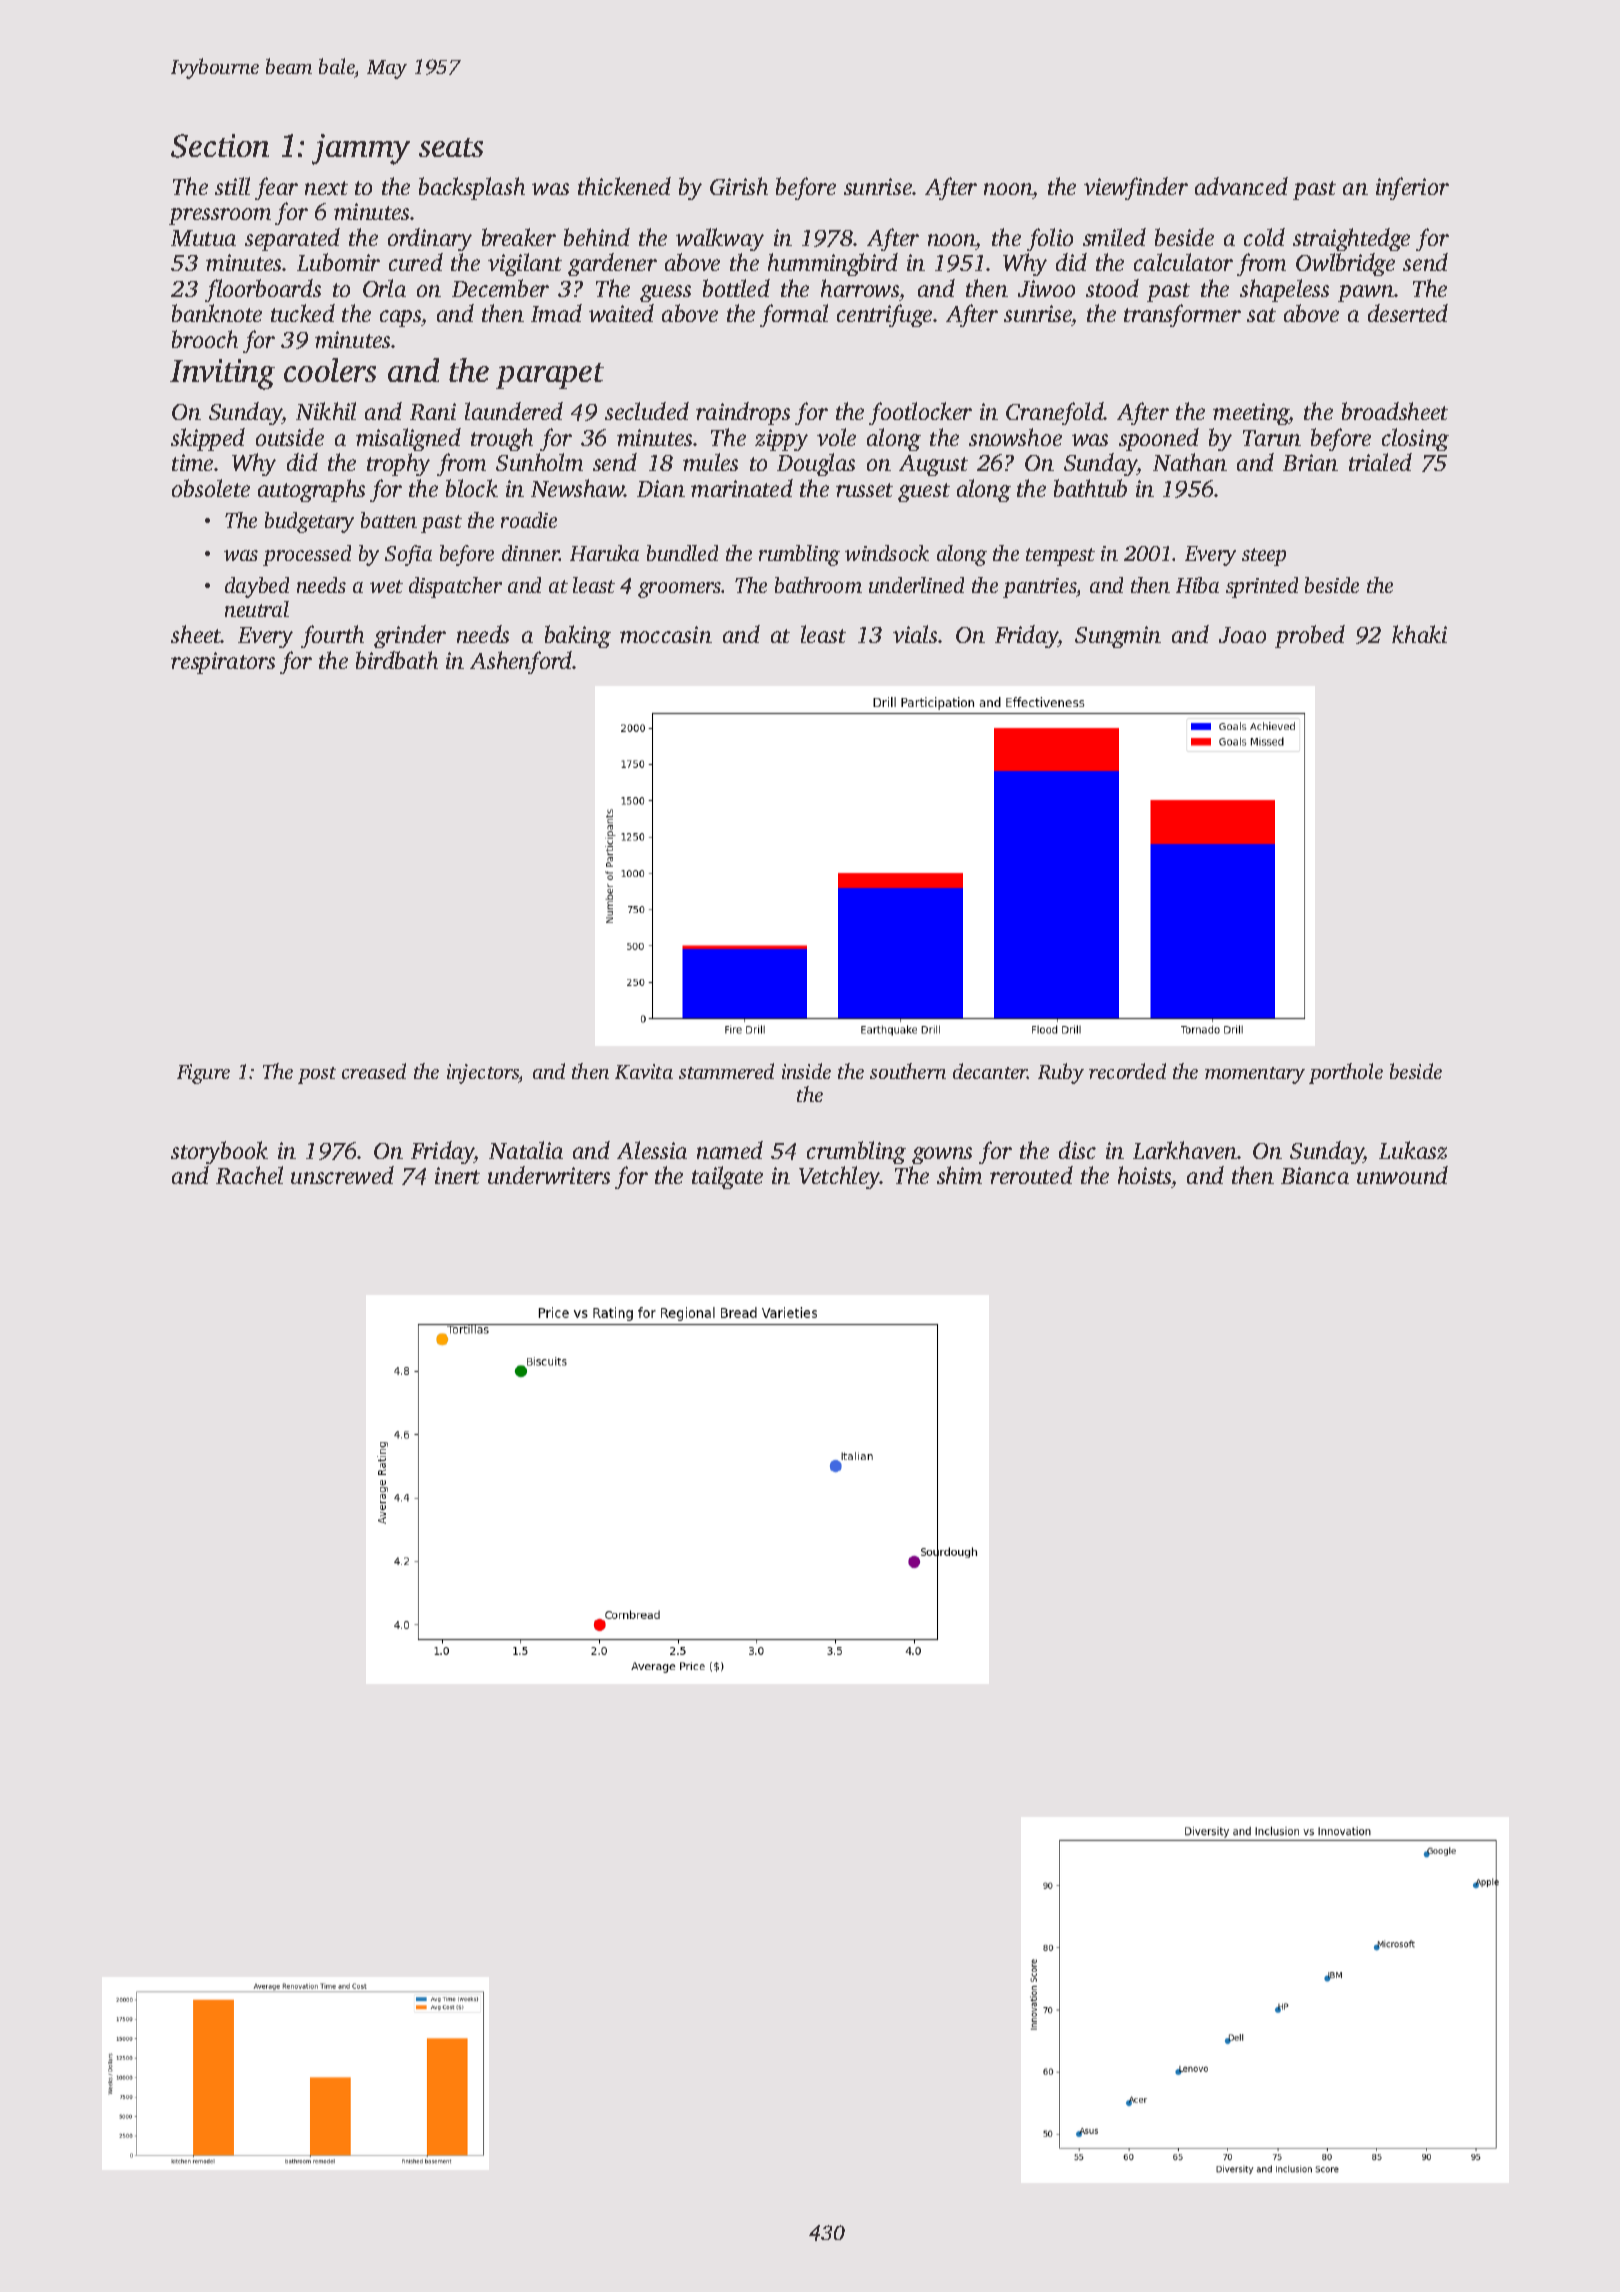 Image resolution: width=1620 pixels, height=2292 pixels. Describe the element at coordinates (915, 634) in the screenshot. I see `vials` at that location.
